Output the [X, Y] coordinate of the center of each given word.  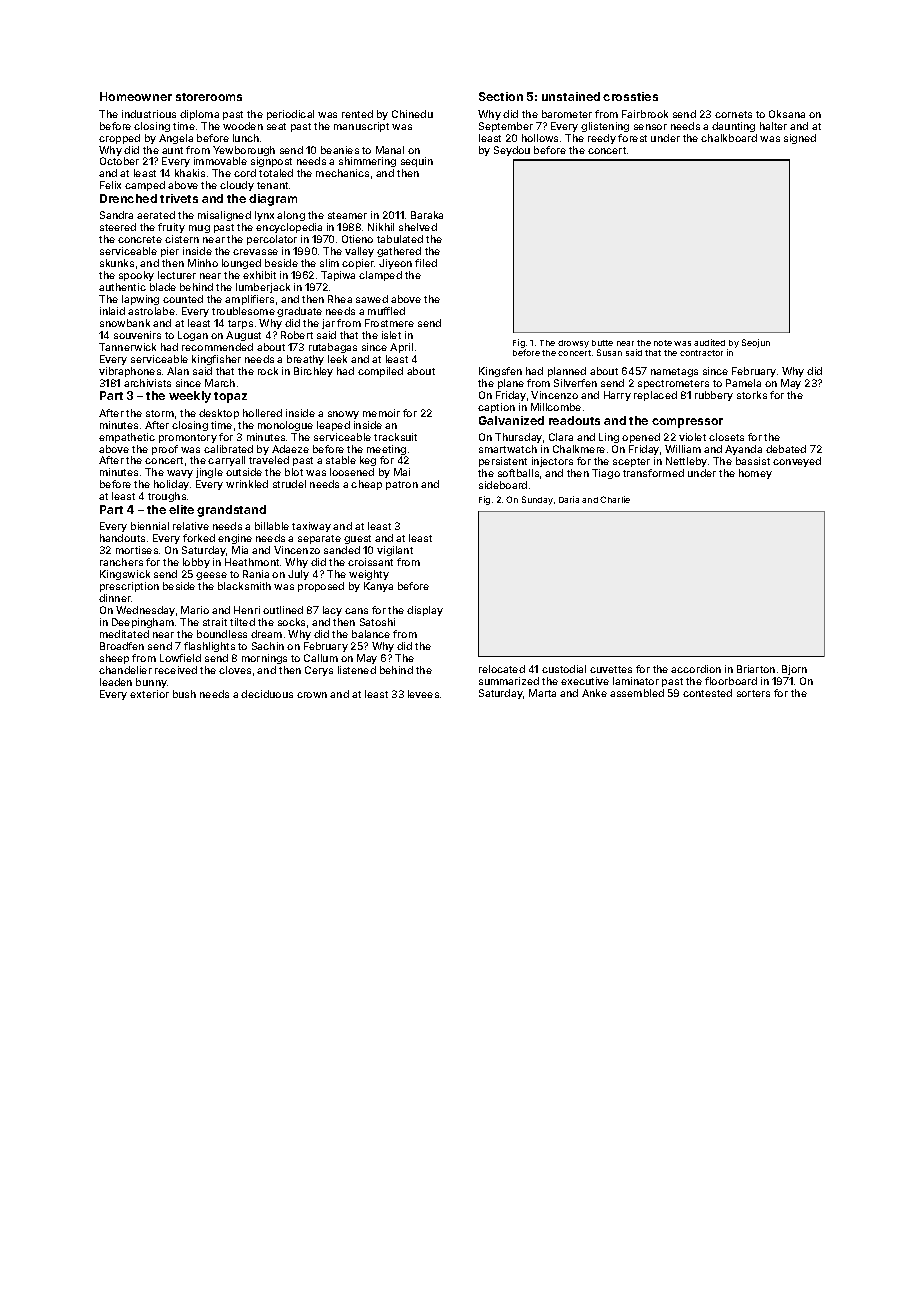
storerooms [209, 97]
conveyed [797, 462]
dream [266, 634]
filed [426, 263]
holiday [171, 485]
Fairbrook [645, 114]
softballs [518, 473]
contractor [701, 353]
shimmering [367, 162]
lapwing [140, 300]
